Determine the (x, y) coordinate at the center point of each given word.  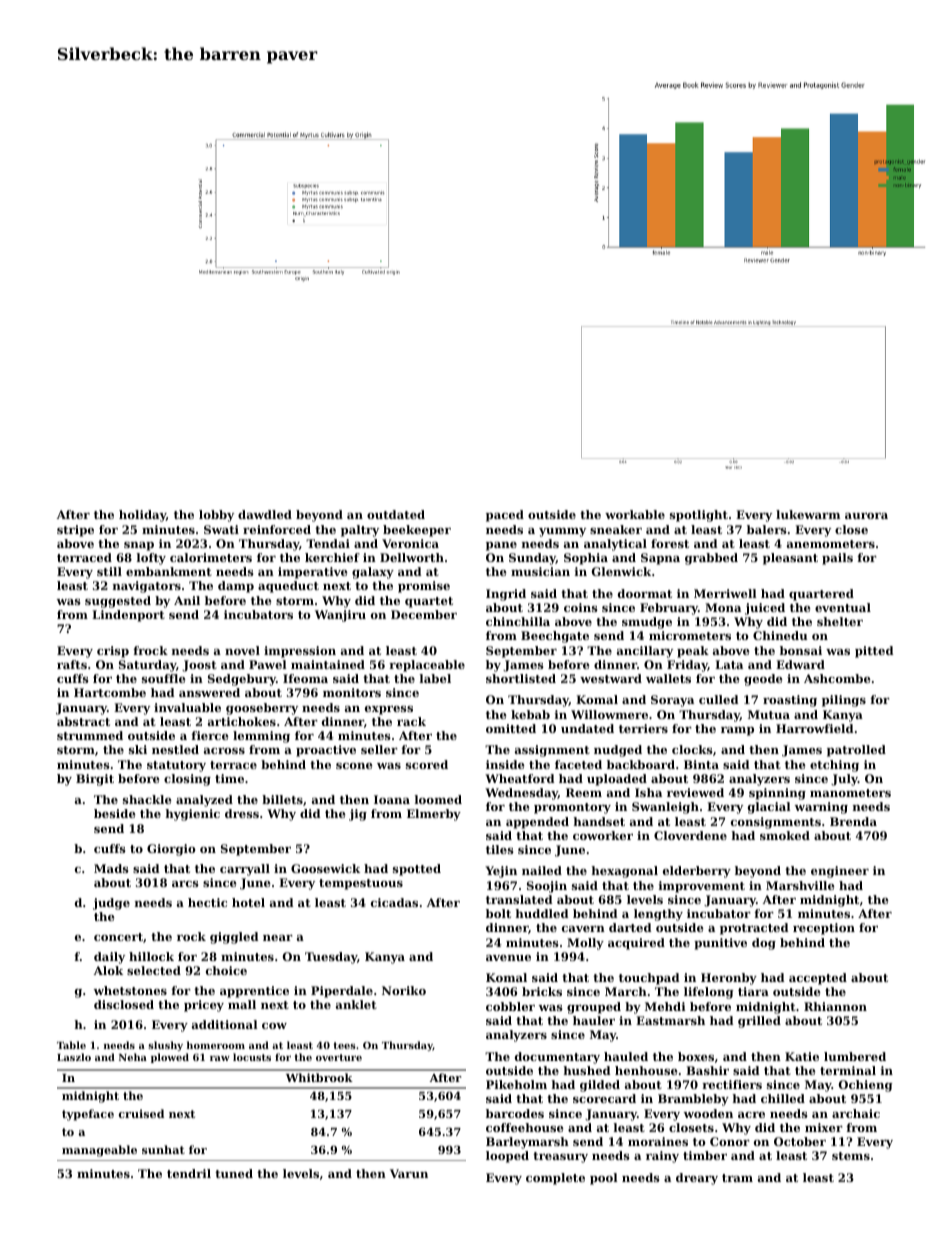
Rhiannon (835, 1006)
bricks (542, 991)
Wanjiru (340, 616)
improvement (702, 887)
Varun (409, 1173)
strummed (90, 735)
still (109, 571)
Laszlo (74, 1057)
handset (599, 821)
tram (737, 1178)
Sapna (660, 559)
